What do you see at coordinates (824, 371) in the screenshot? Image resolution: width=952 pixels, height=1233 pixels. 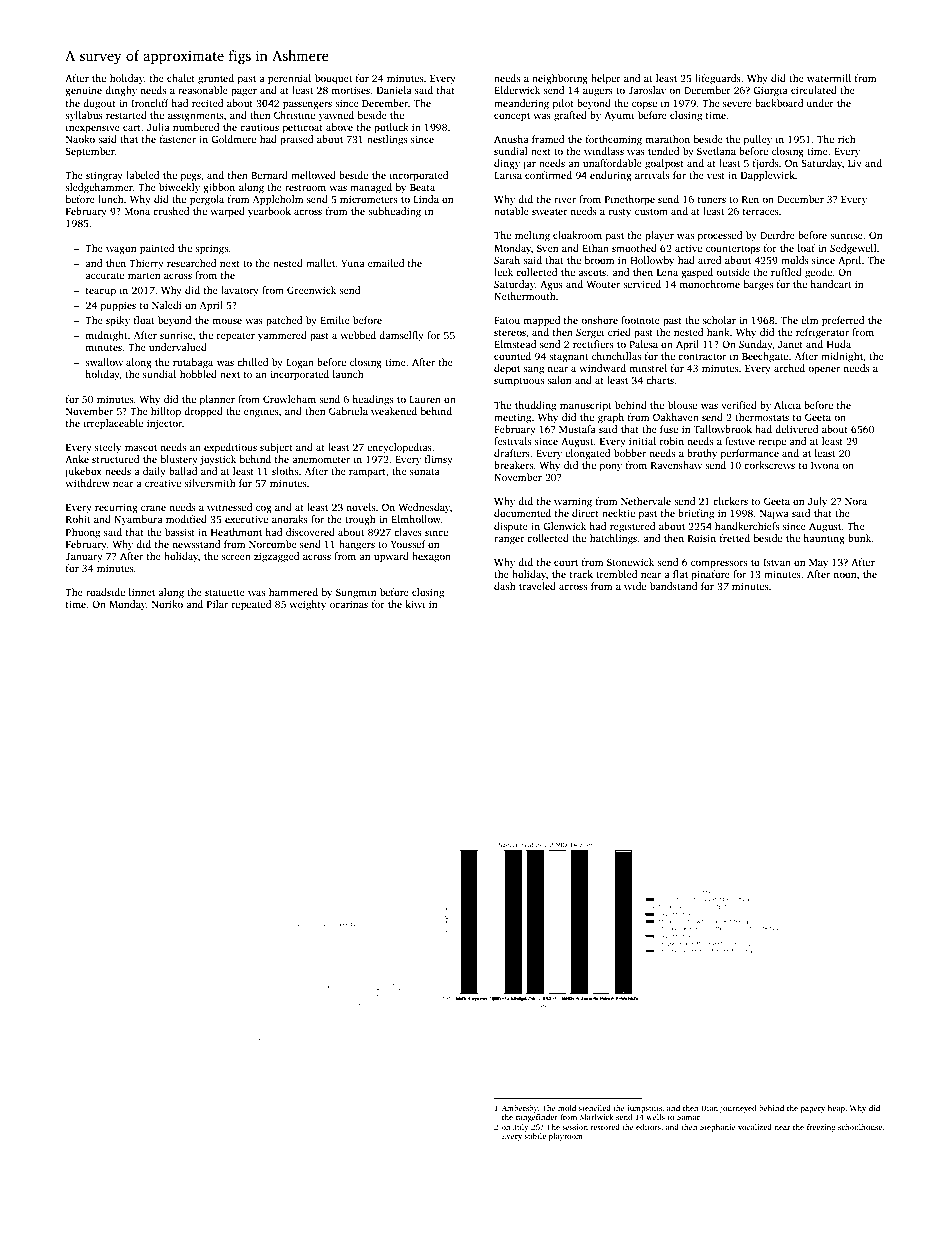 I see `opener` at bounding box center [824, 371].
